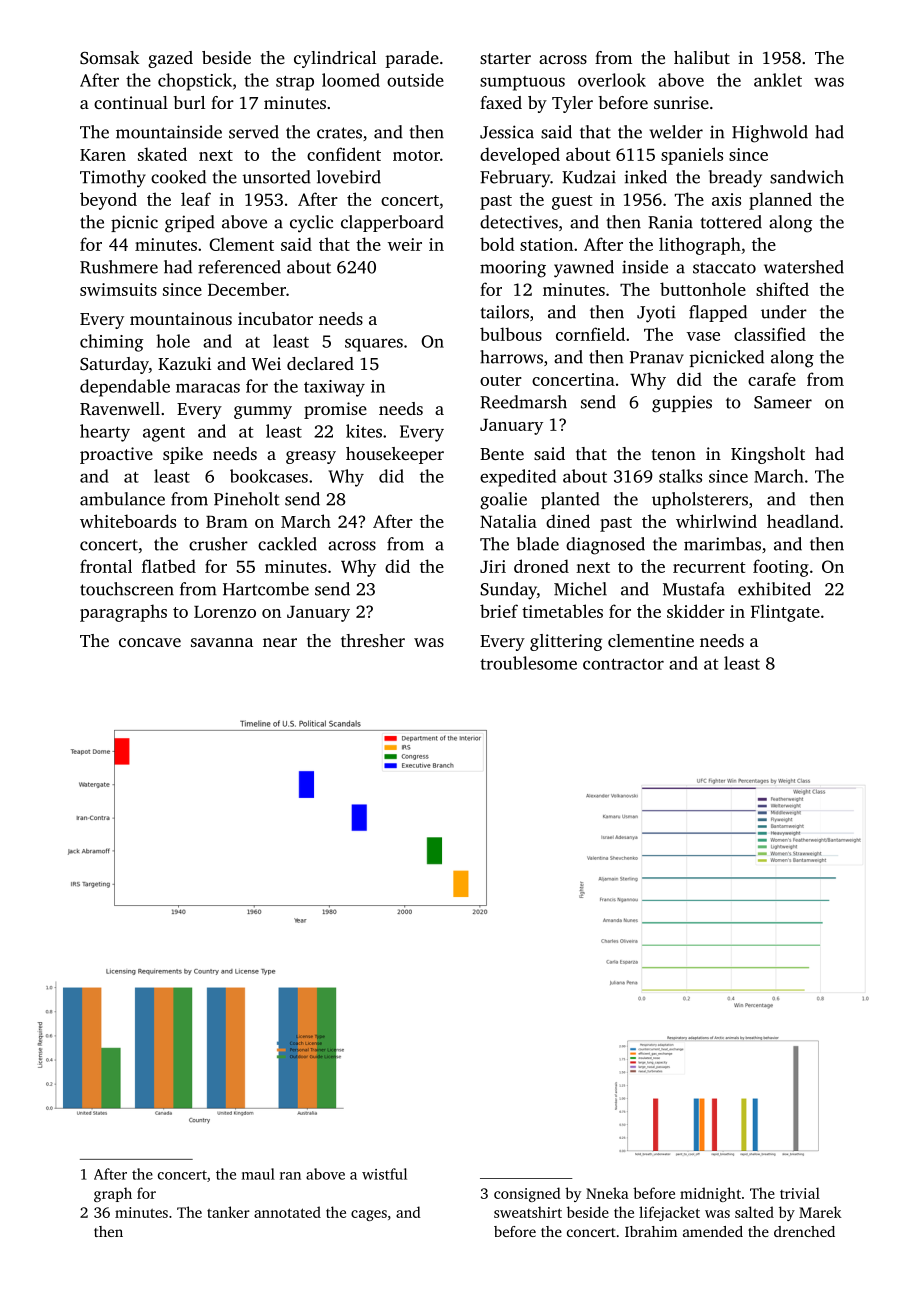 The height and width of the screenshot is (1308, 924). I want to click on gazed, so click(170, 59).
